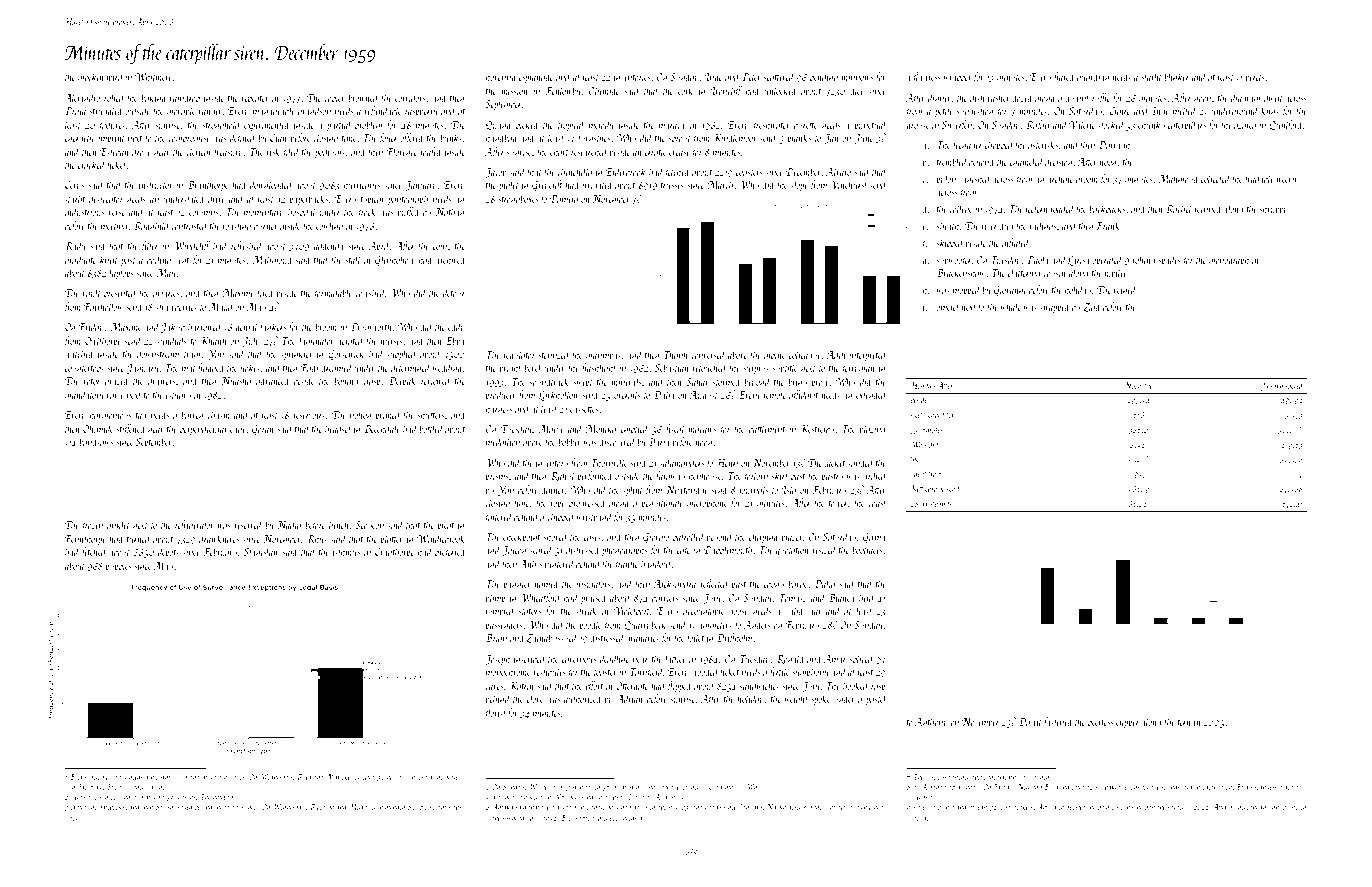 This screenshot has width=1372, height=887. Describe the element at coordinates (672, 186) in the screenshot. I see `trusses` at that location.
